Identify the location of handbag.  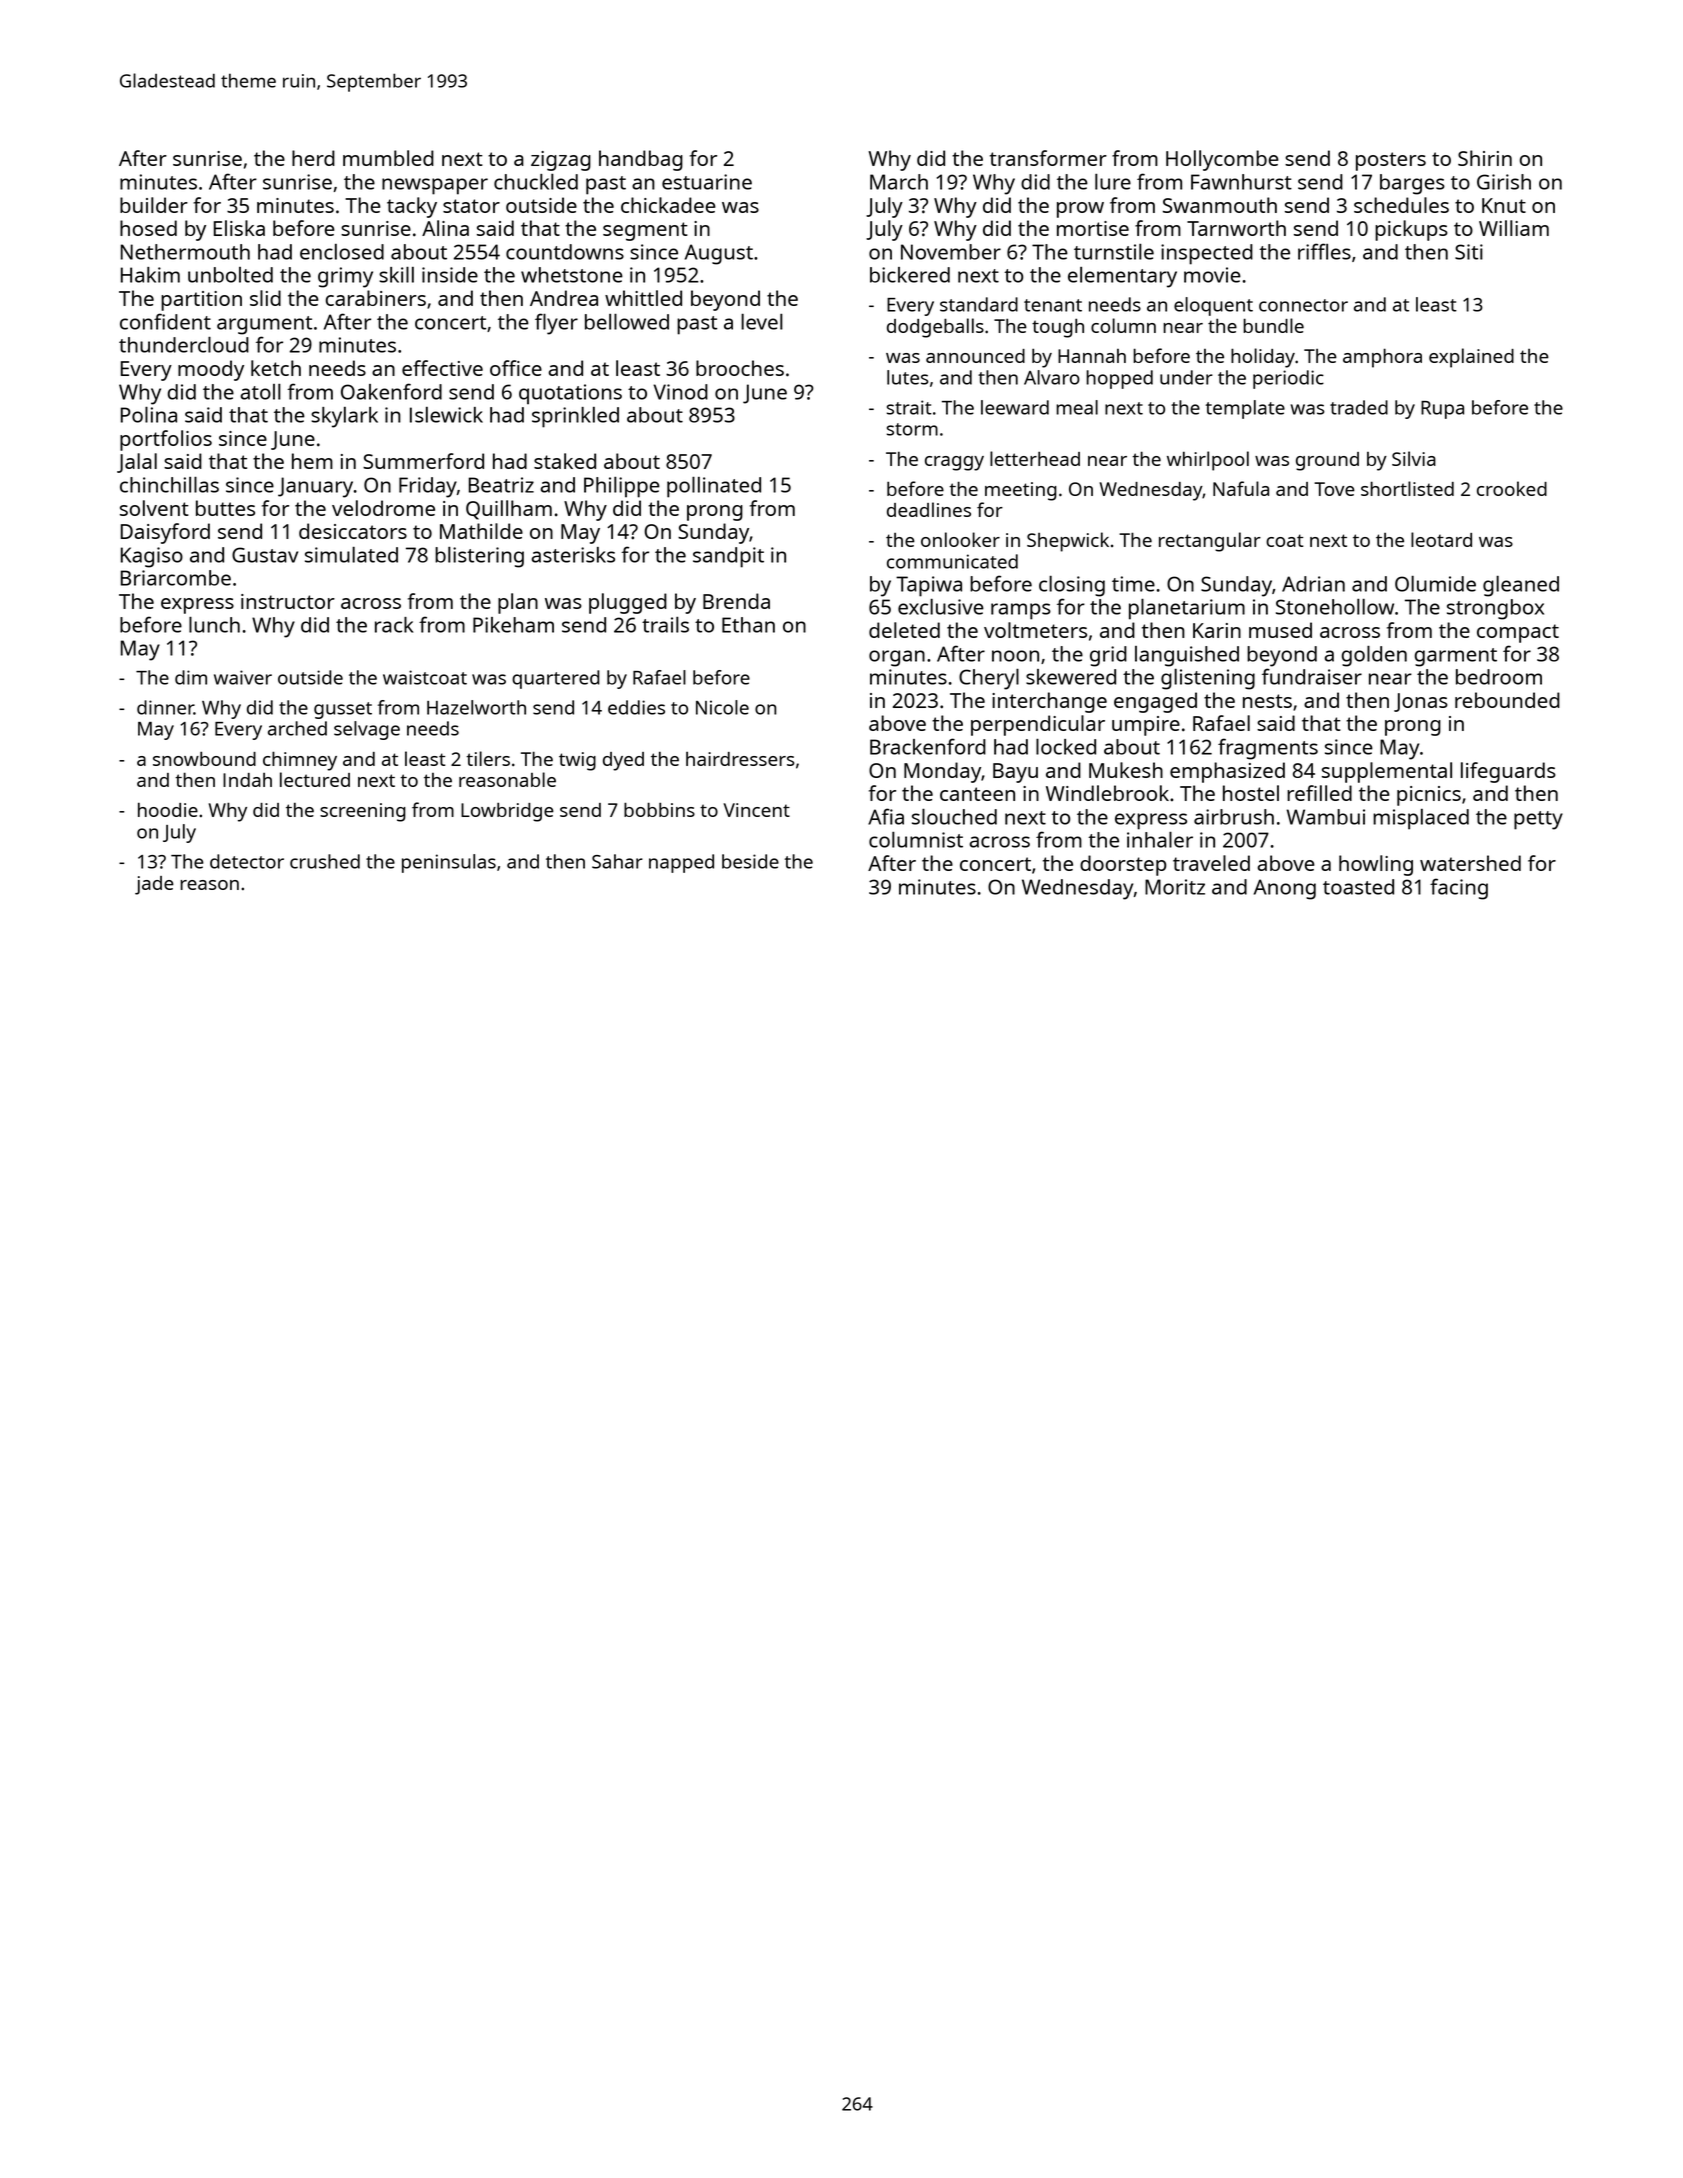
(641, 160).
